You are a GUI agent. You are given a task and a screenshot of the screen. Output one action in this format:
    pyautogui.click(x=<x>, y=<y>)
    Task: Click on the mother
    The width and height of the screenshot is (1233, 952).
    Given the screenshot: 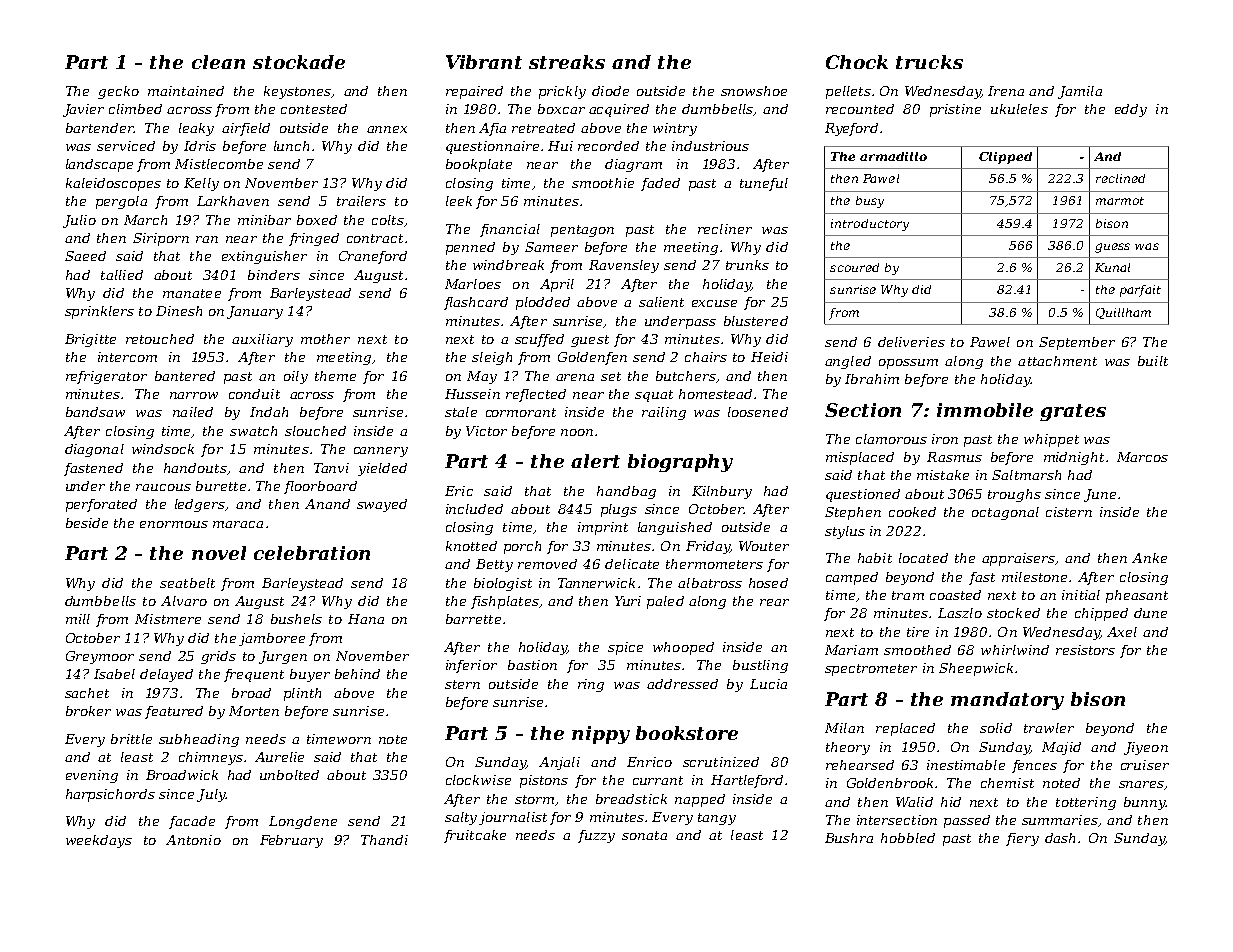 What is the action you would take?
    pyautogui.click(x=325, y=339)
